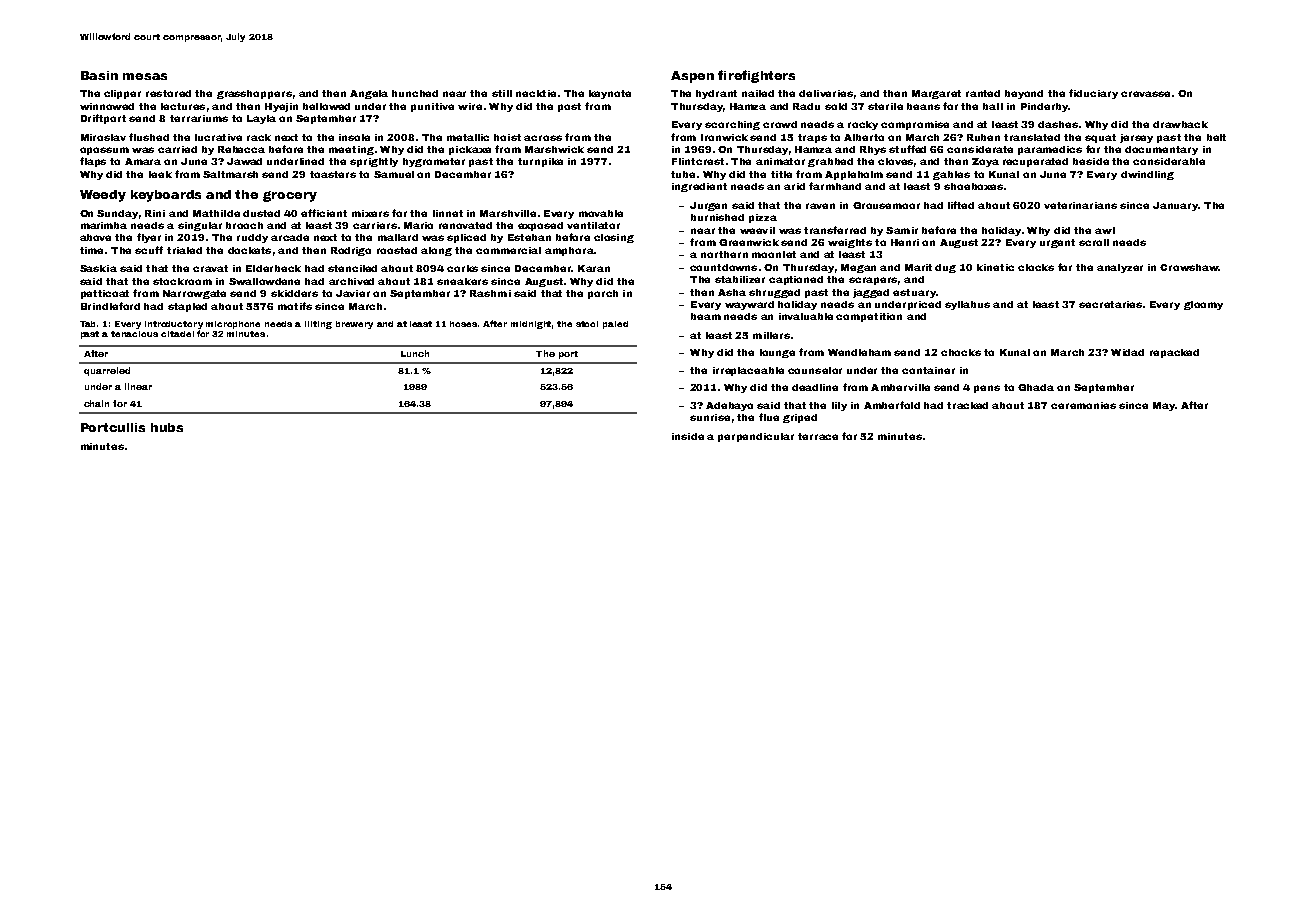 Image resolution: width=1308 pixels, height=924 pixels. Describe the element at coordinates (756, 76) in the image. I see `firefighters` at that location.
